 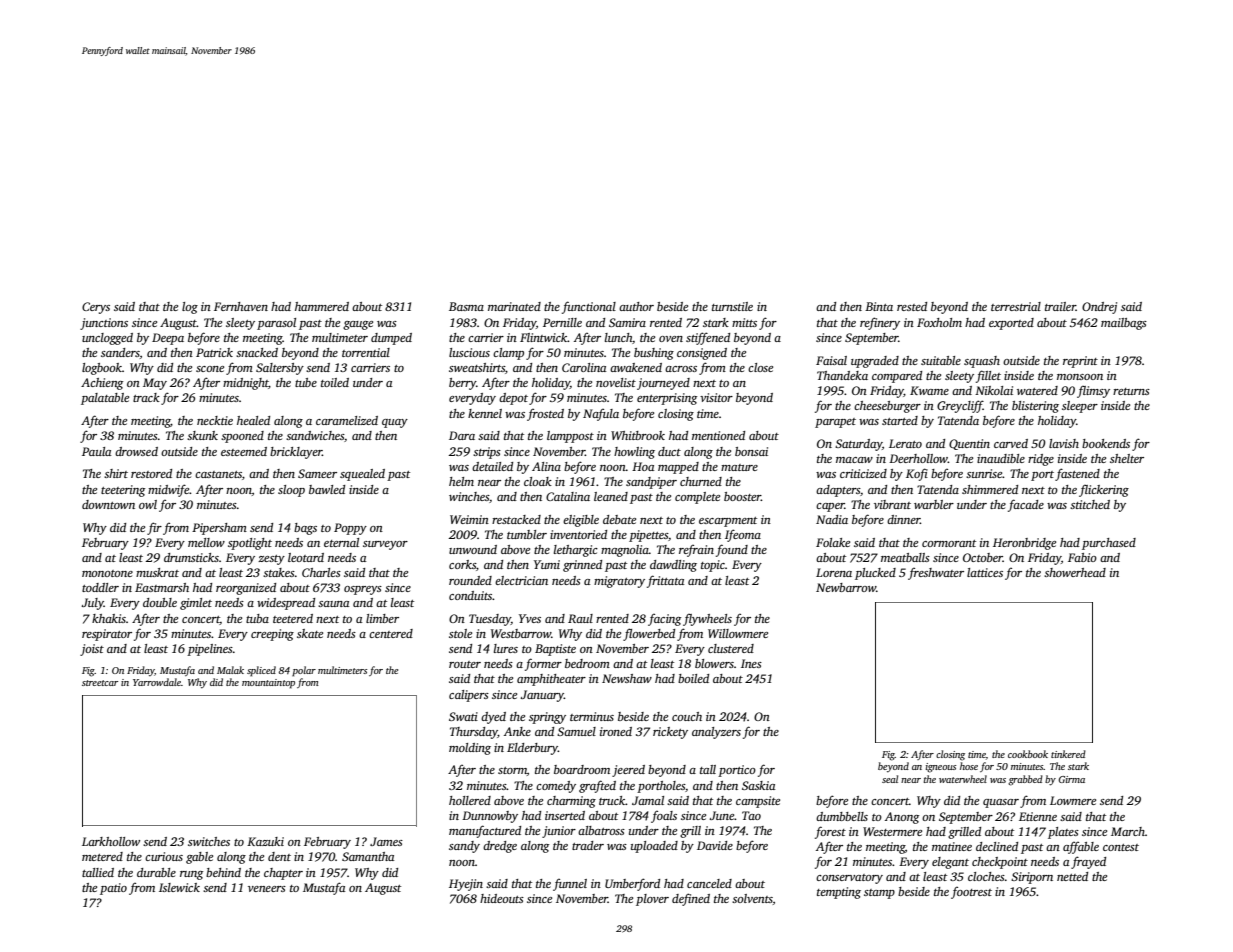 What do you see at coordinates (619, 582) in the screenshot?
I see `migratory` at bounding box center [619, 582].
